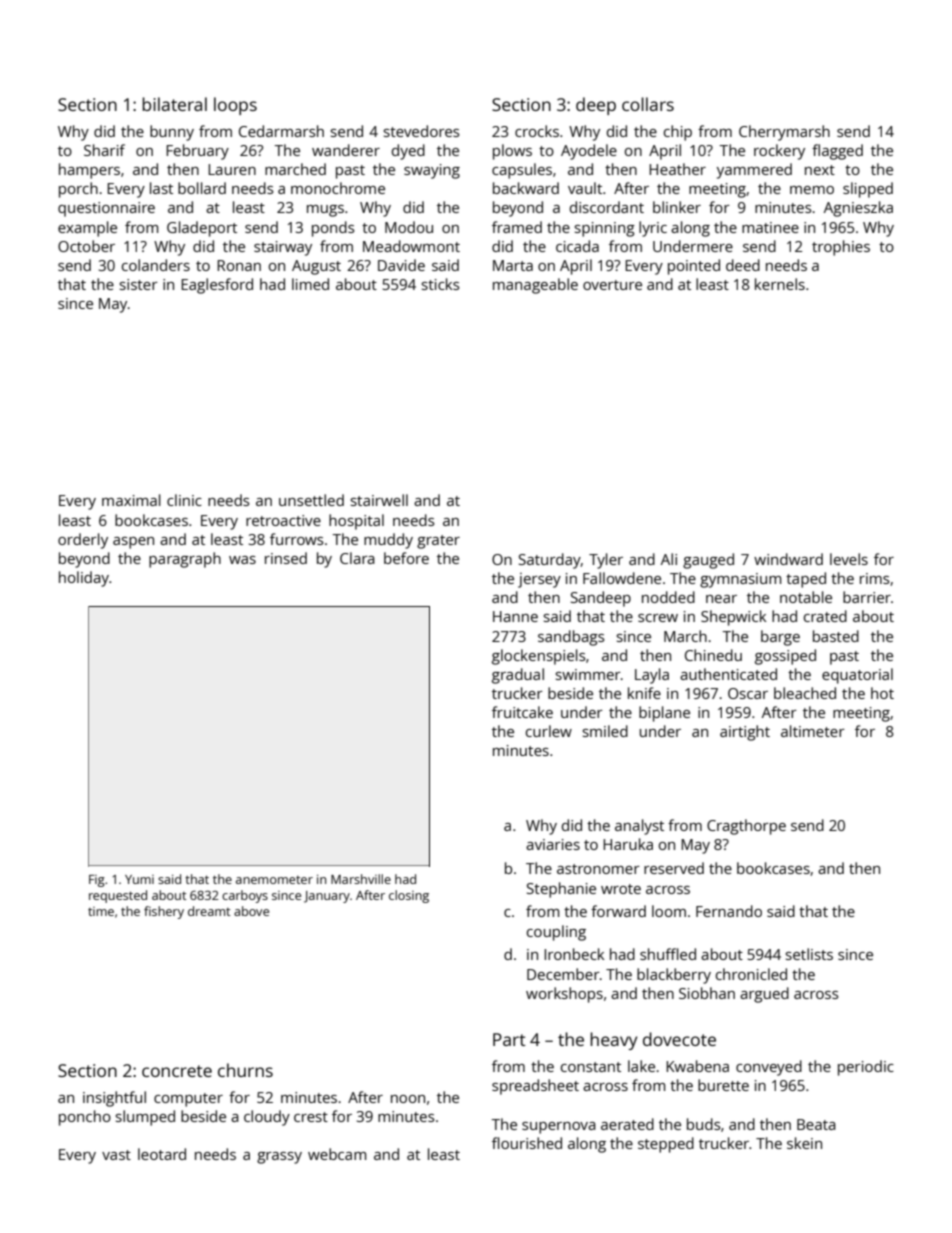  What do you see at coordinates (361, 879) in the screenshot?
I see `Marshville` at bounding box center [361, 879].
